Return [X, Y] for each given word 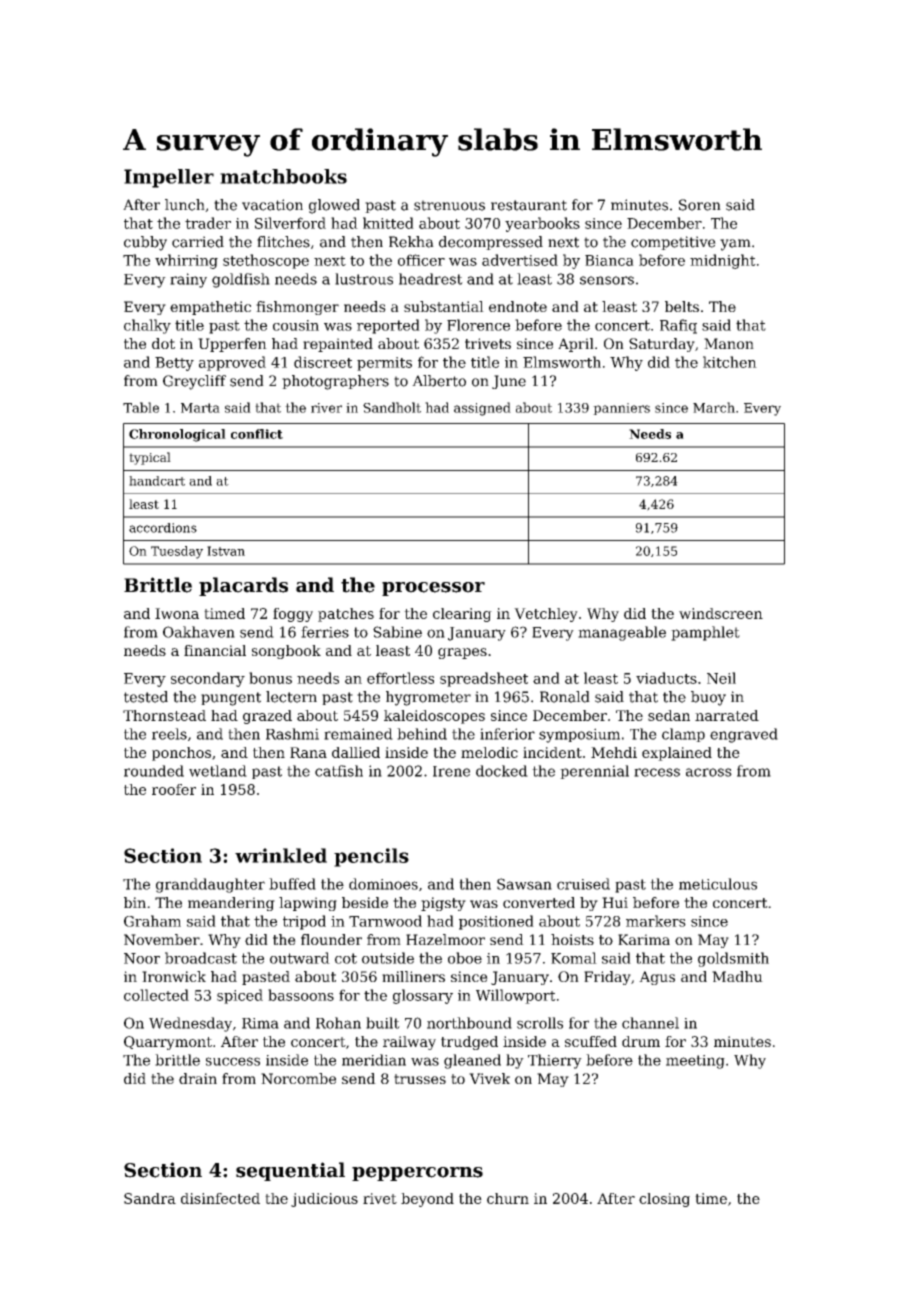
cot [346, 958]
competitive [673, 243]
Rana [308, 752]
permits [384, 364]
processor [433, 589]
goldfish [241, 280]
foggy [293, 615]
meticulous [718, 884]
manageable [622, 633]
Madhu [737, 976]
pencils [371, 857]
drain [198, 1078]
